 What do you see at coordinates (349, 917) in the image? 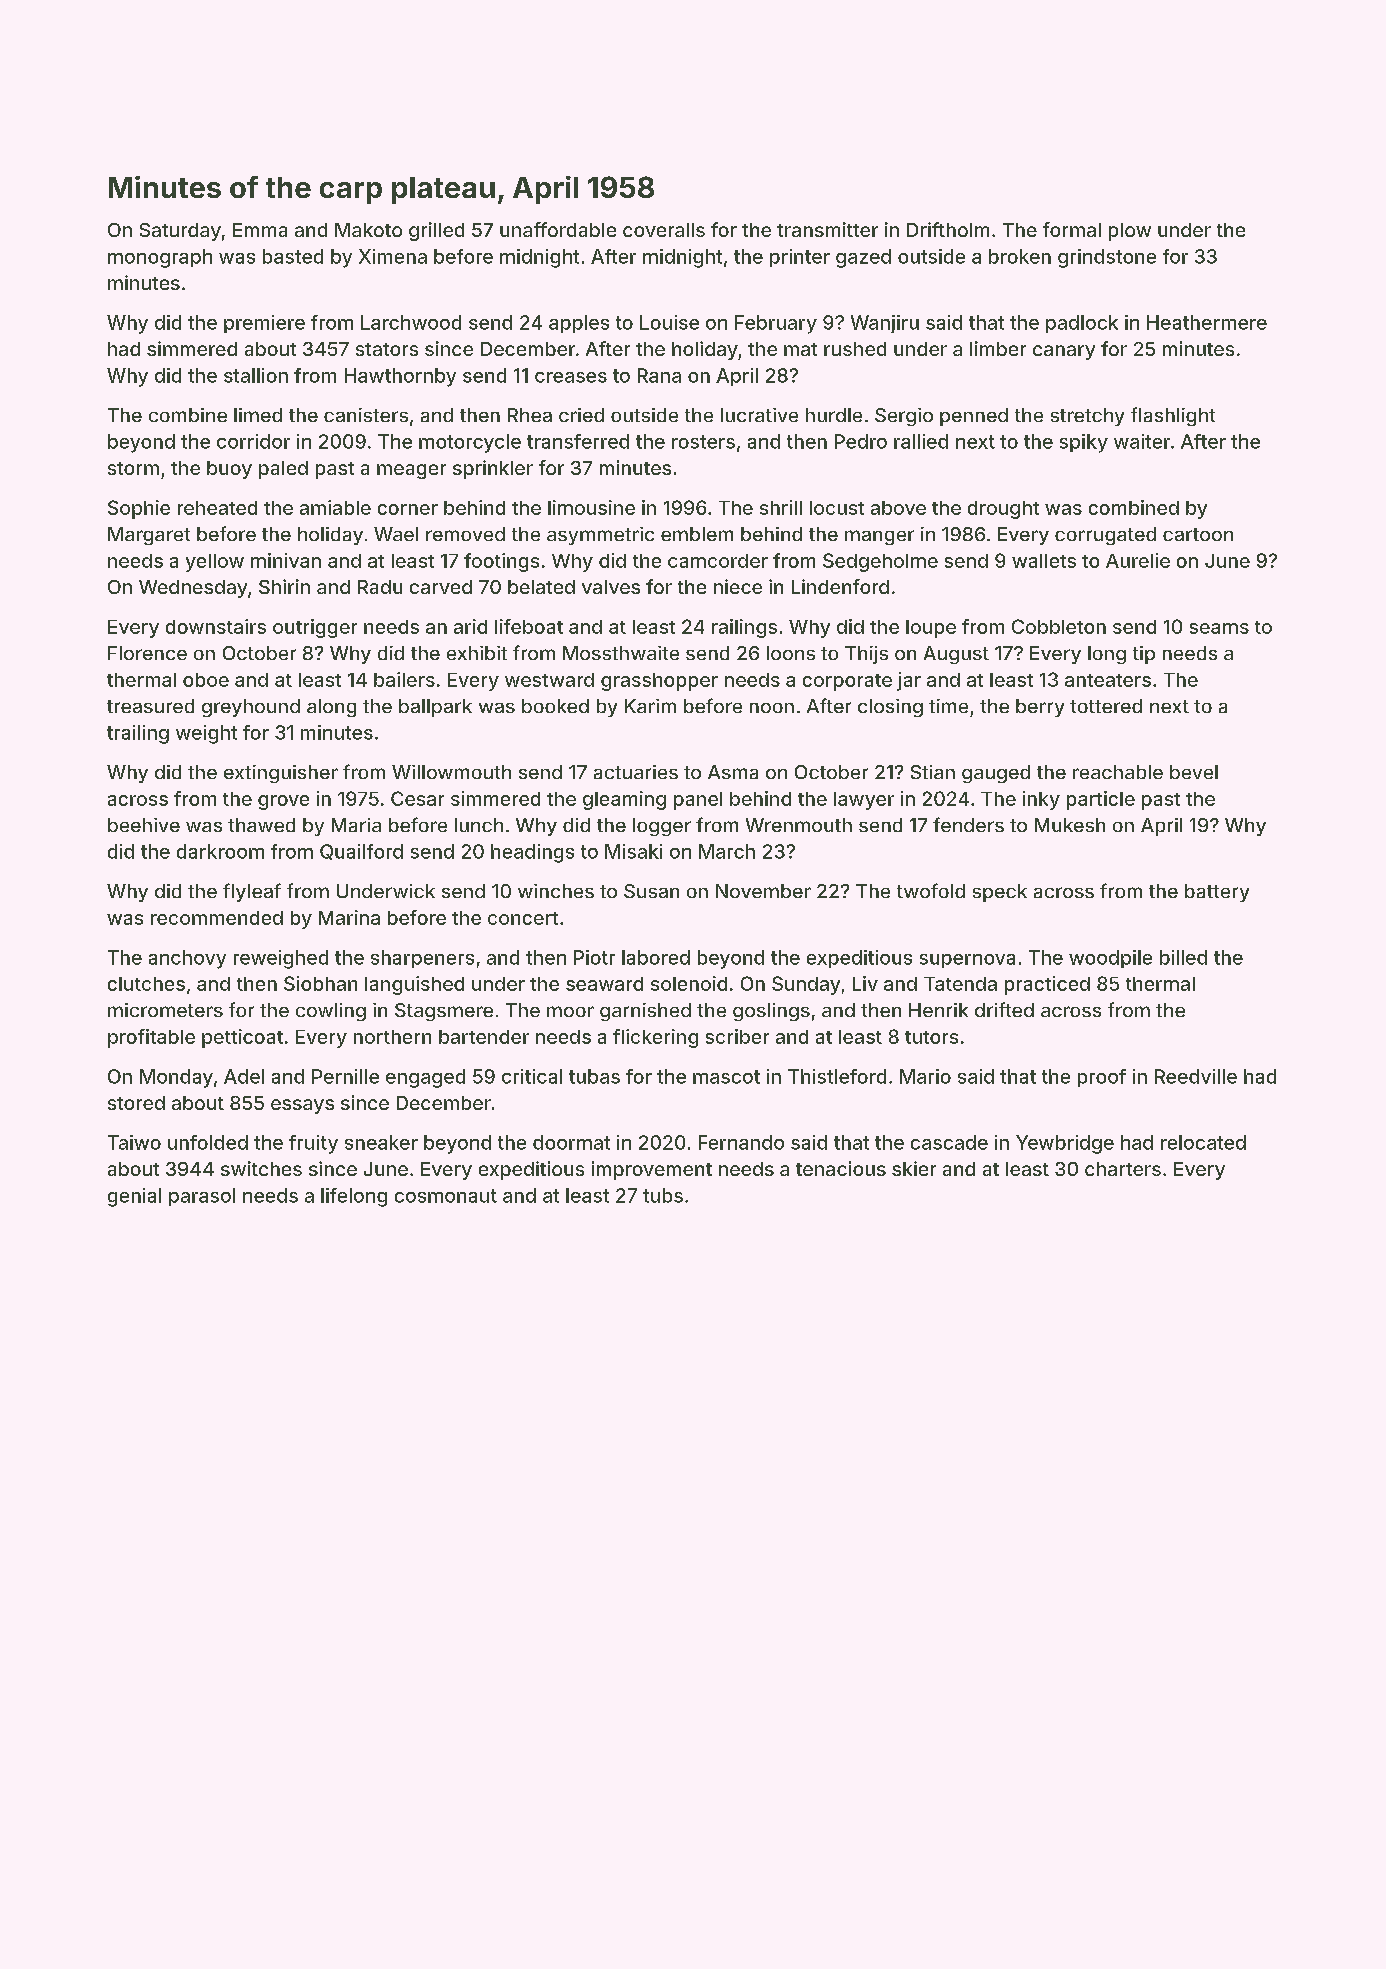
I see `Marina` at bounding box center [349, 917].
